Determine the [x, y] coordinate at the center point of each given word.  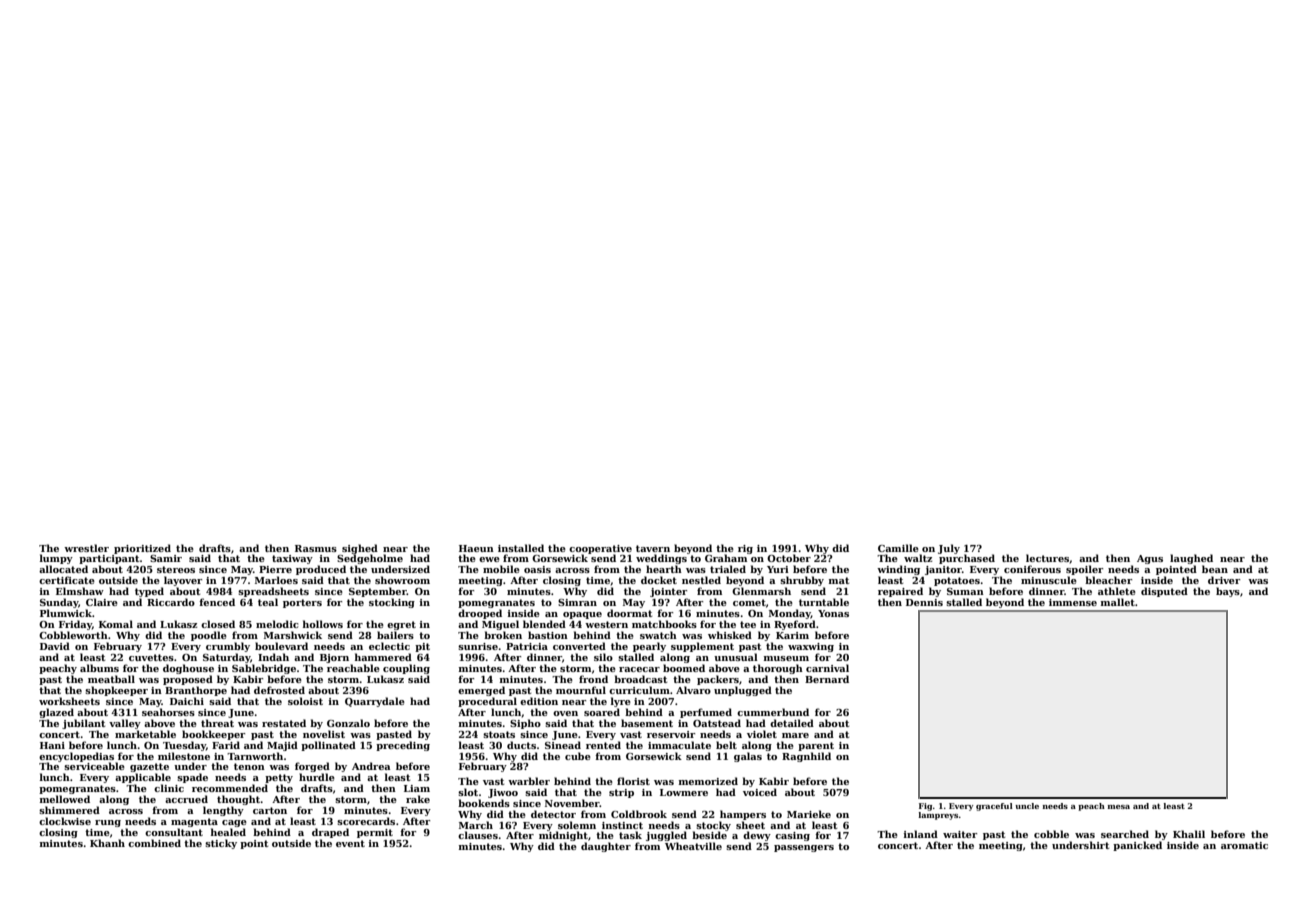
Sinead [563, 745]
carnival [827, 668]
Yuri [778, 569]
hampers [743, 815]
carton [270, 810]
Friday [75, 625]
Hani [52, 745]
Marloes [276, 580]
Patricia [527, 646]
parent [816, 746]
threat [217, 723]
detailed [792, 723]
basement [647, 723]
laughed [1191, 559]
